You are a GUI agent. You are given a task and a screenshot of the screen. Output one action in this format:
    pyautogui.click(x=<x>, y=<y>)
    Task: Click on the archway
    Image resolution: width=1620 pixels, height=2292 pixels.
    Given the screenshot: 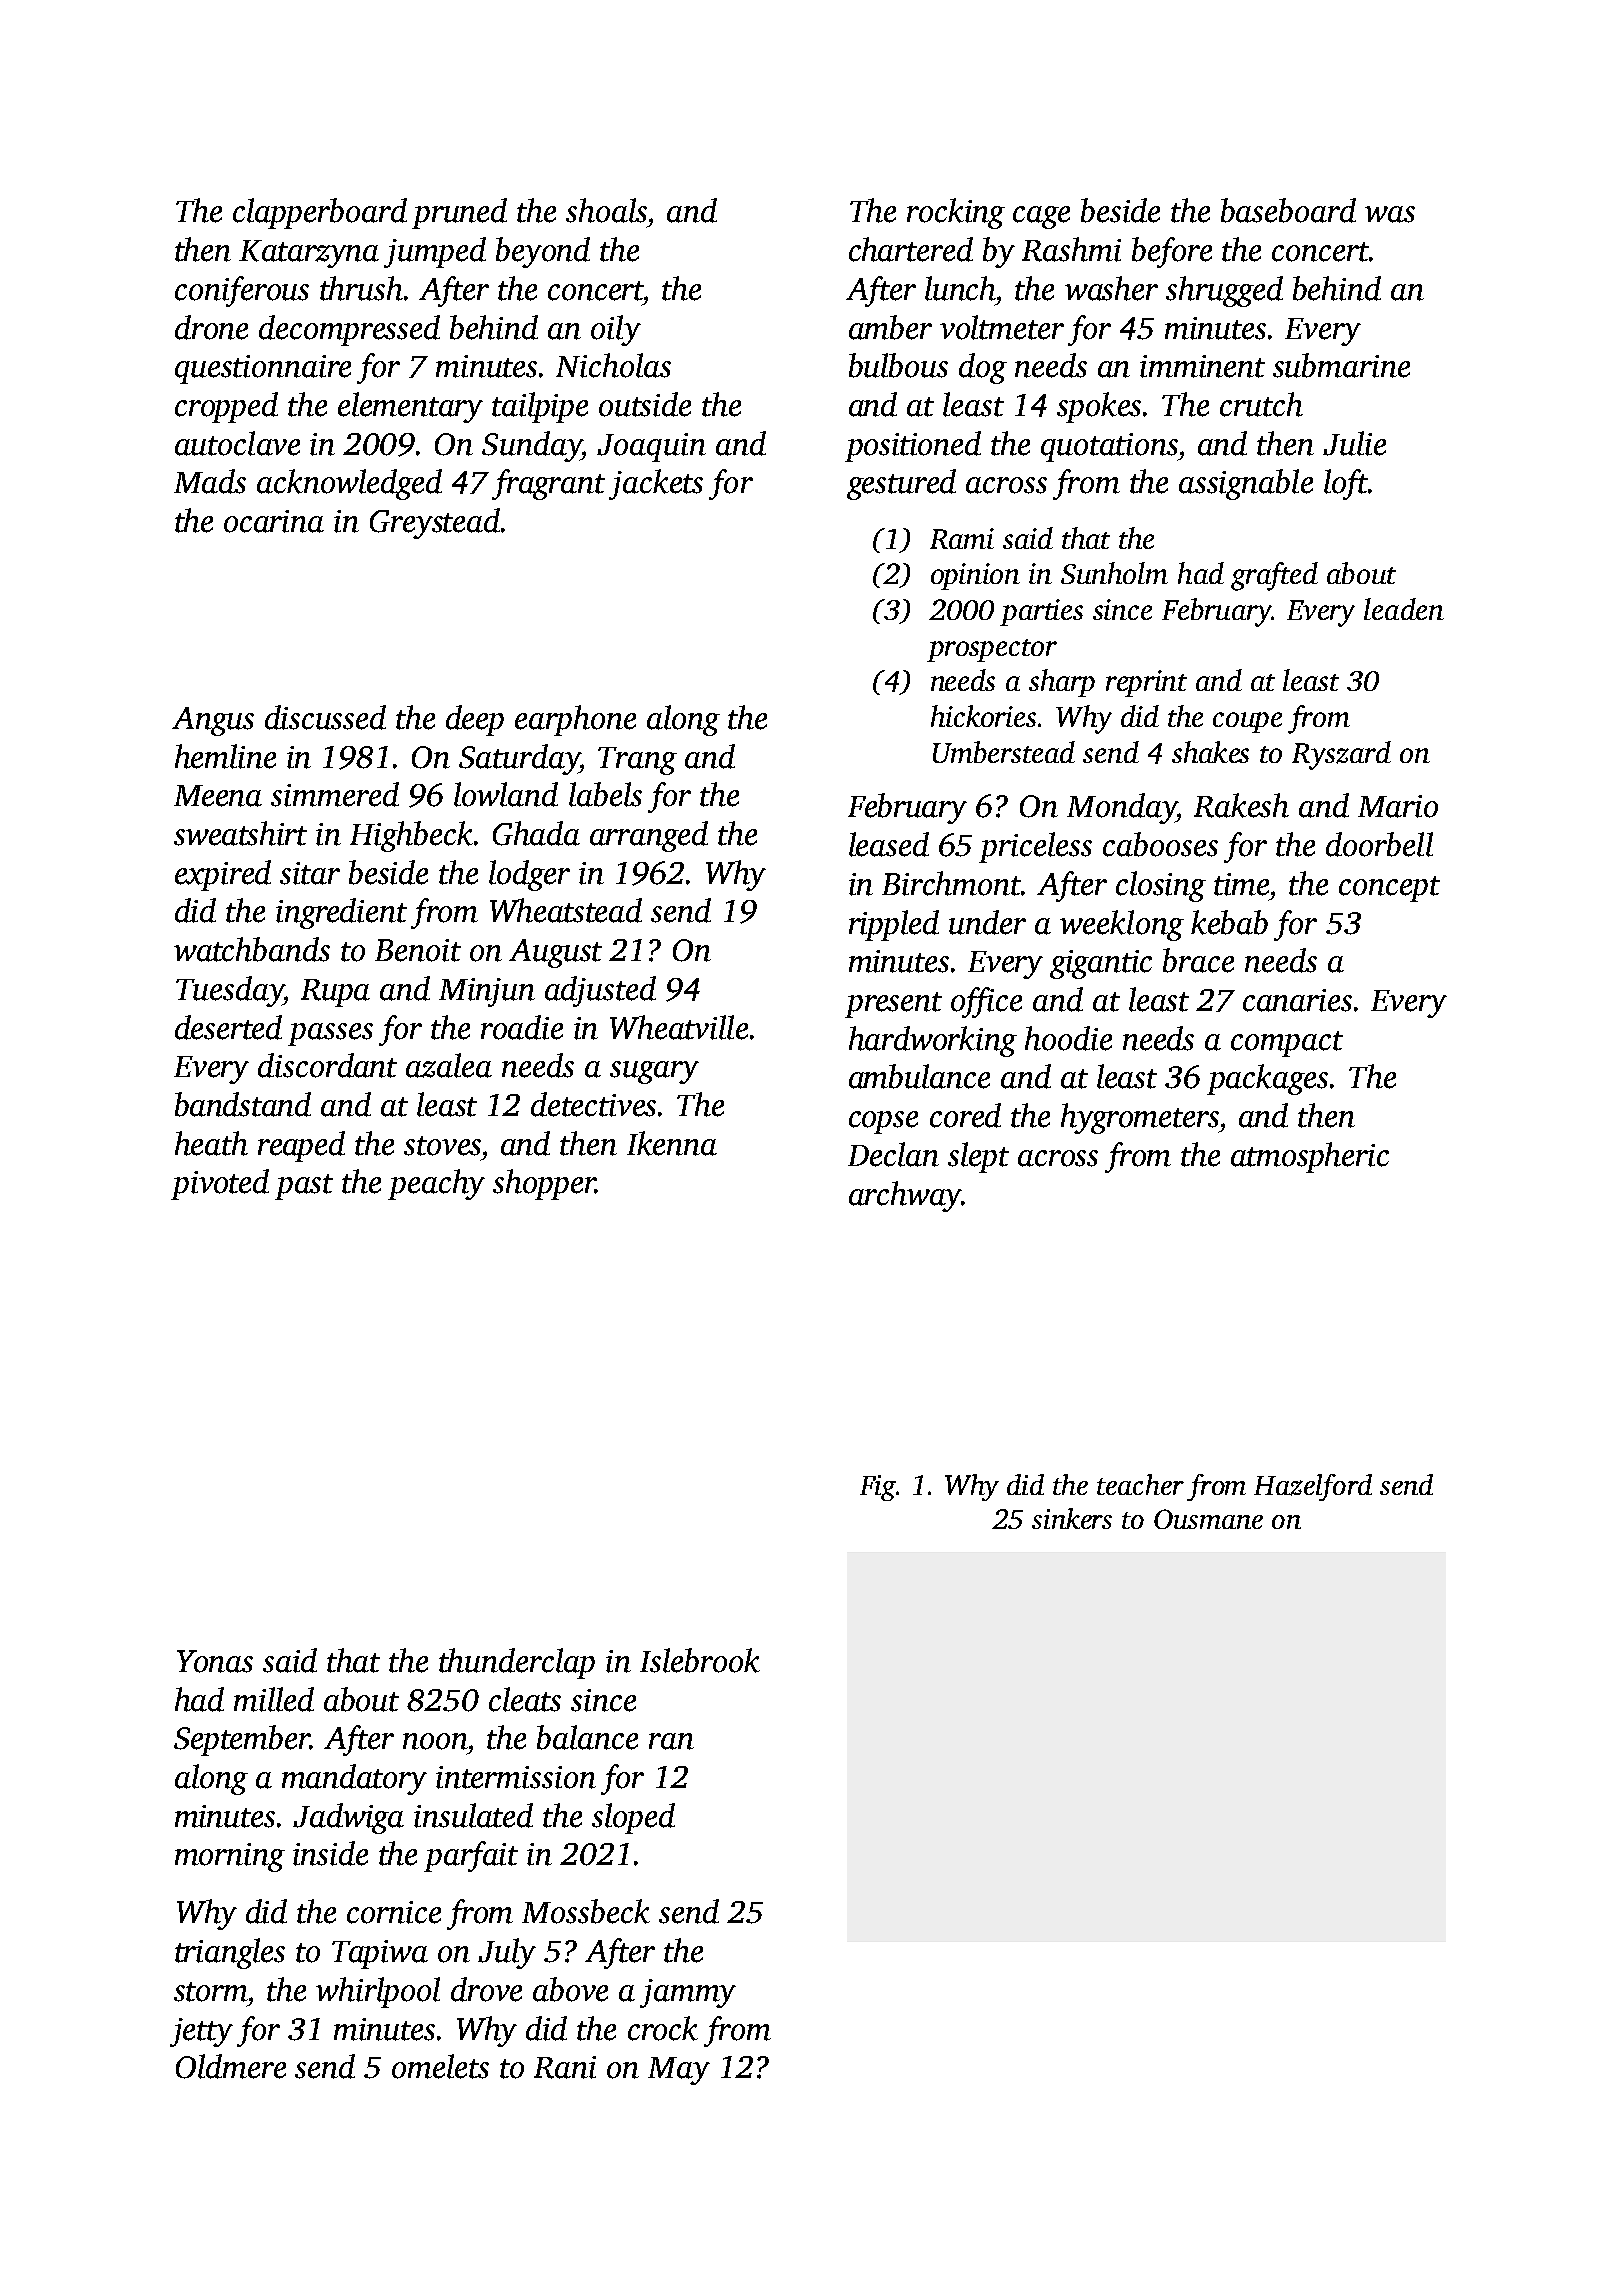 What is the action you would take?
    pyautogui.click(x=905, y=1196)
